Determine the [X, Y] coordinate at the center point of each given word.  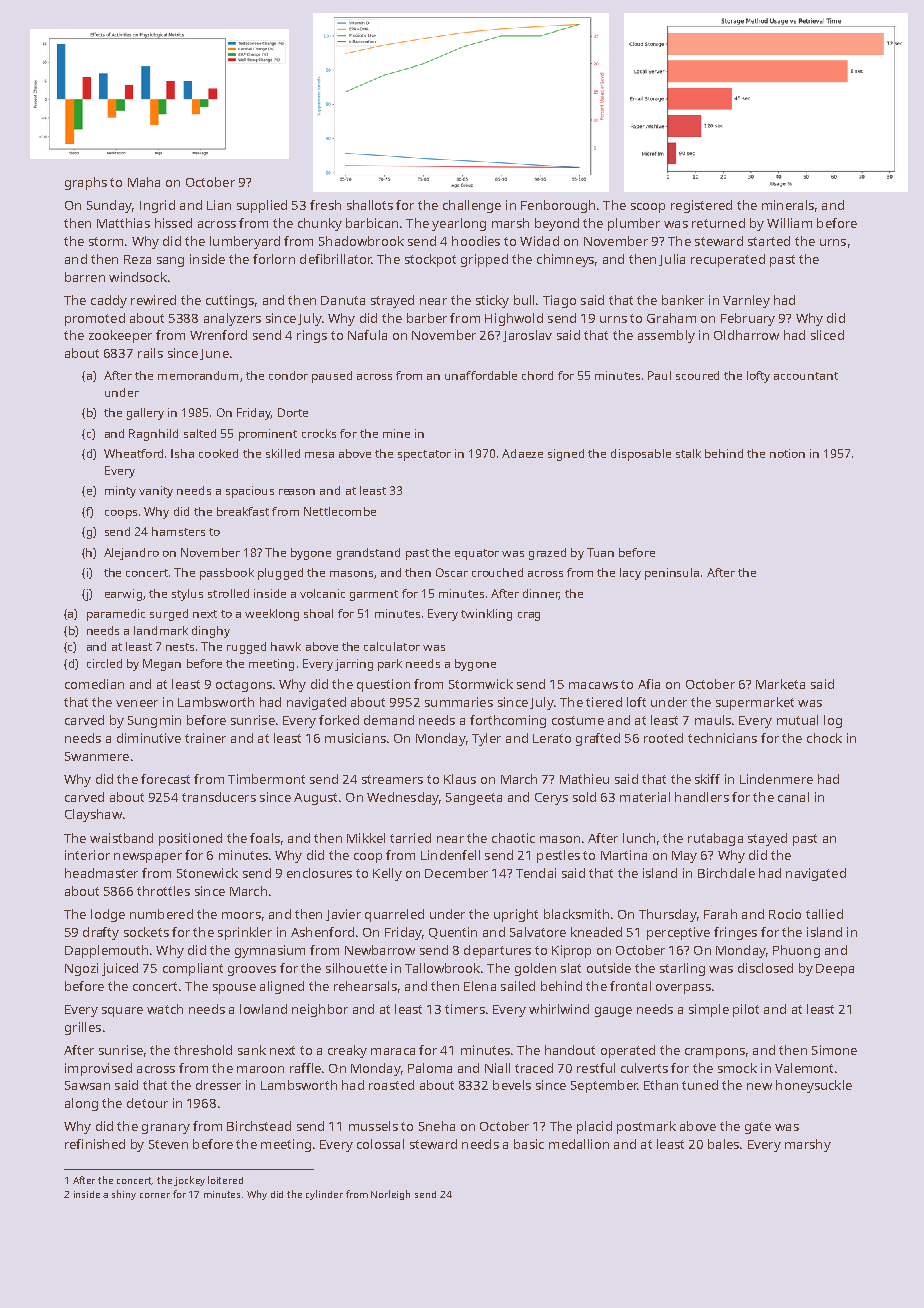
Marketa [780, 684]
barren [85, 277]
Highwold [514, 319]
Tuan [600, 552]
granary [166, 1129]
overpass [683, 989]
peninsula [672, 574]
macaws [593, 685]
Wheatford [133, 453]
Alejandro [131, 554]
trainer [205, 738]
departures [497, 951]
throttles [163, 891]
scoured [697, 375]
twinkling [486, 615]
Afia [649, 684]
